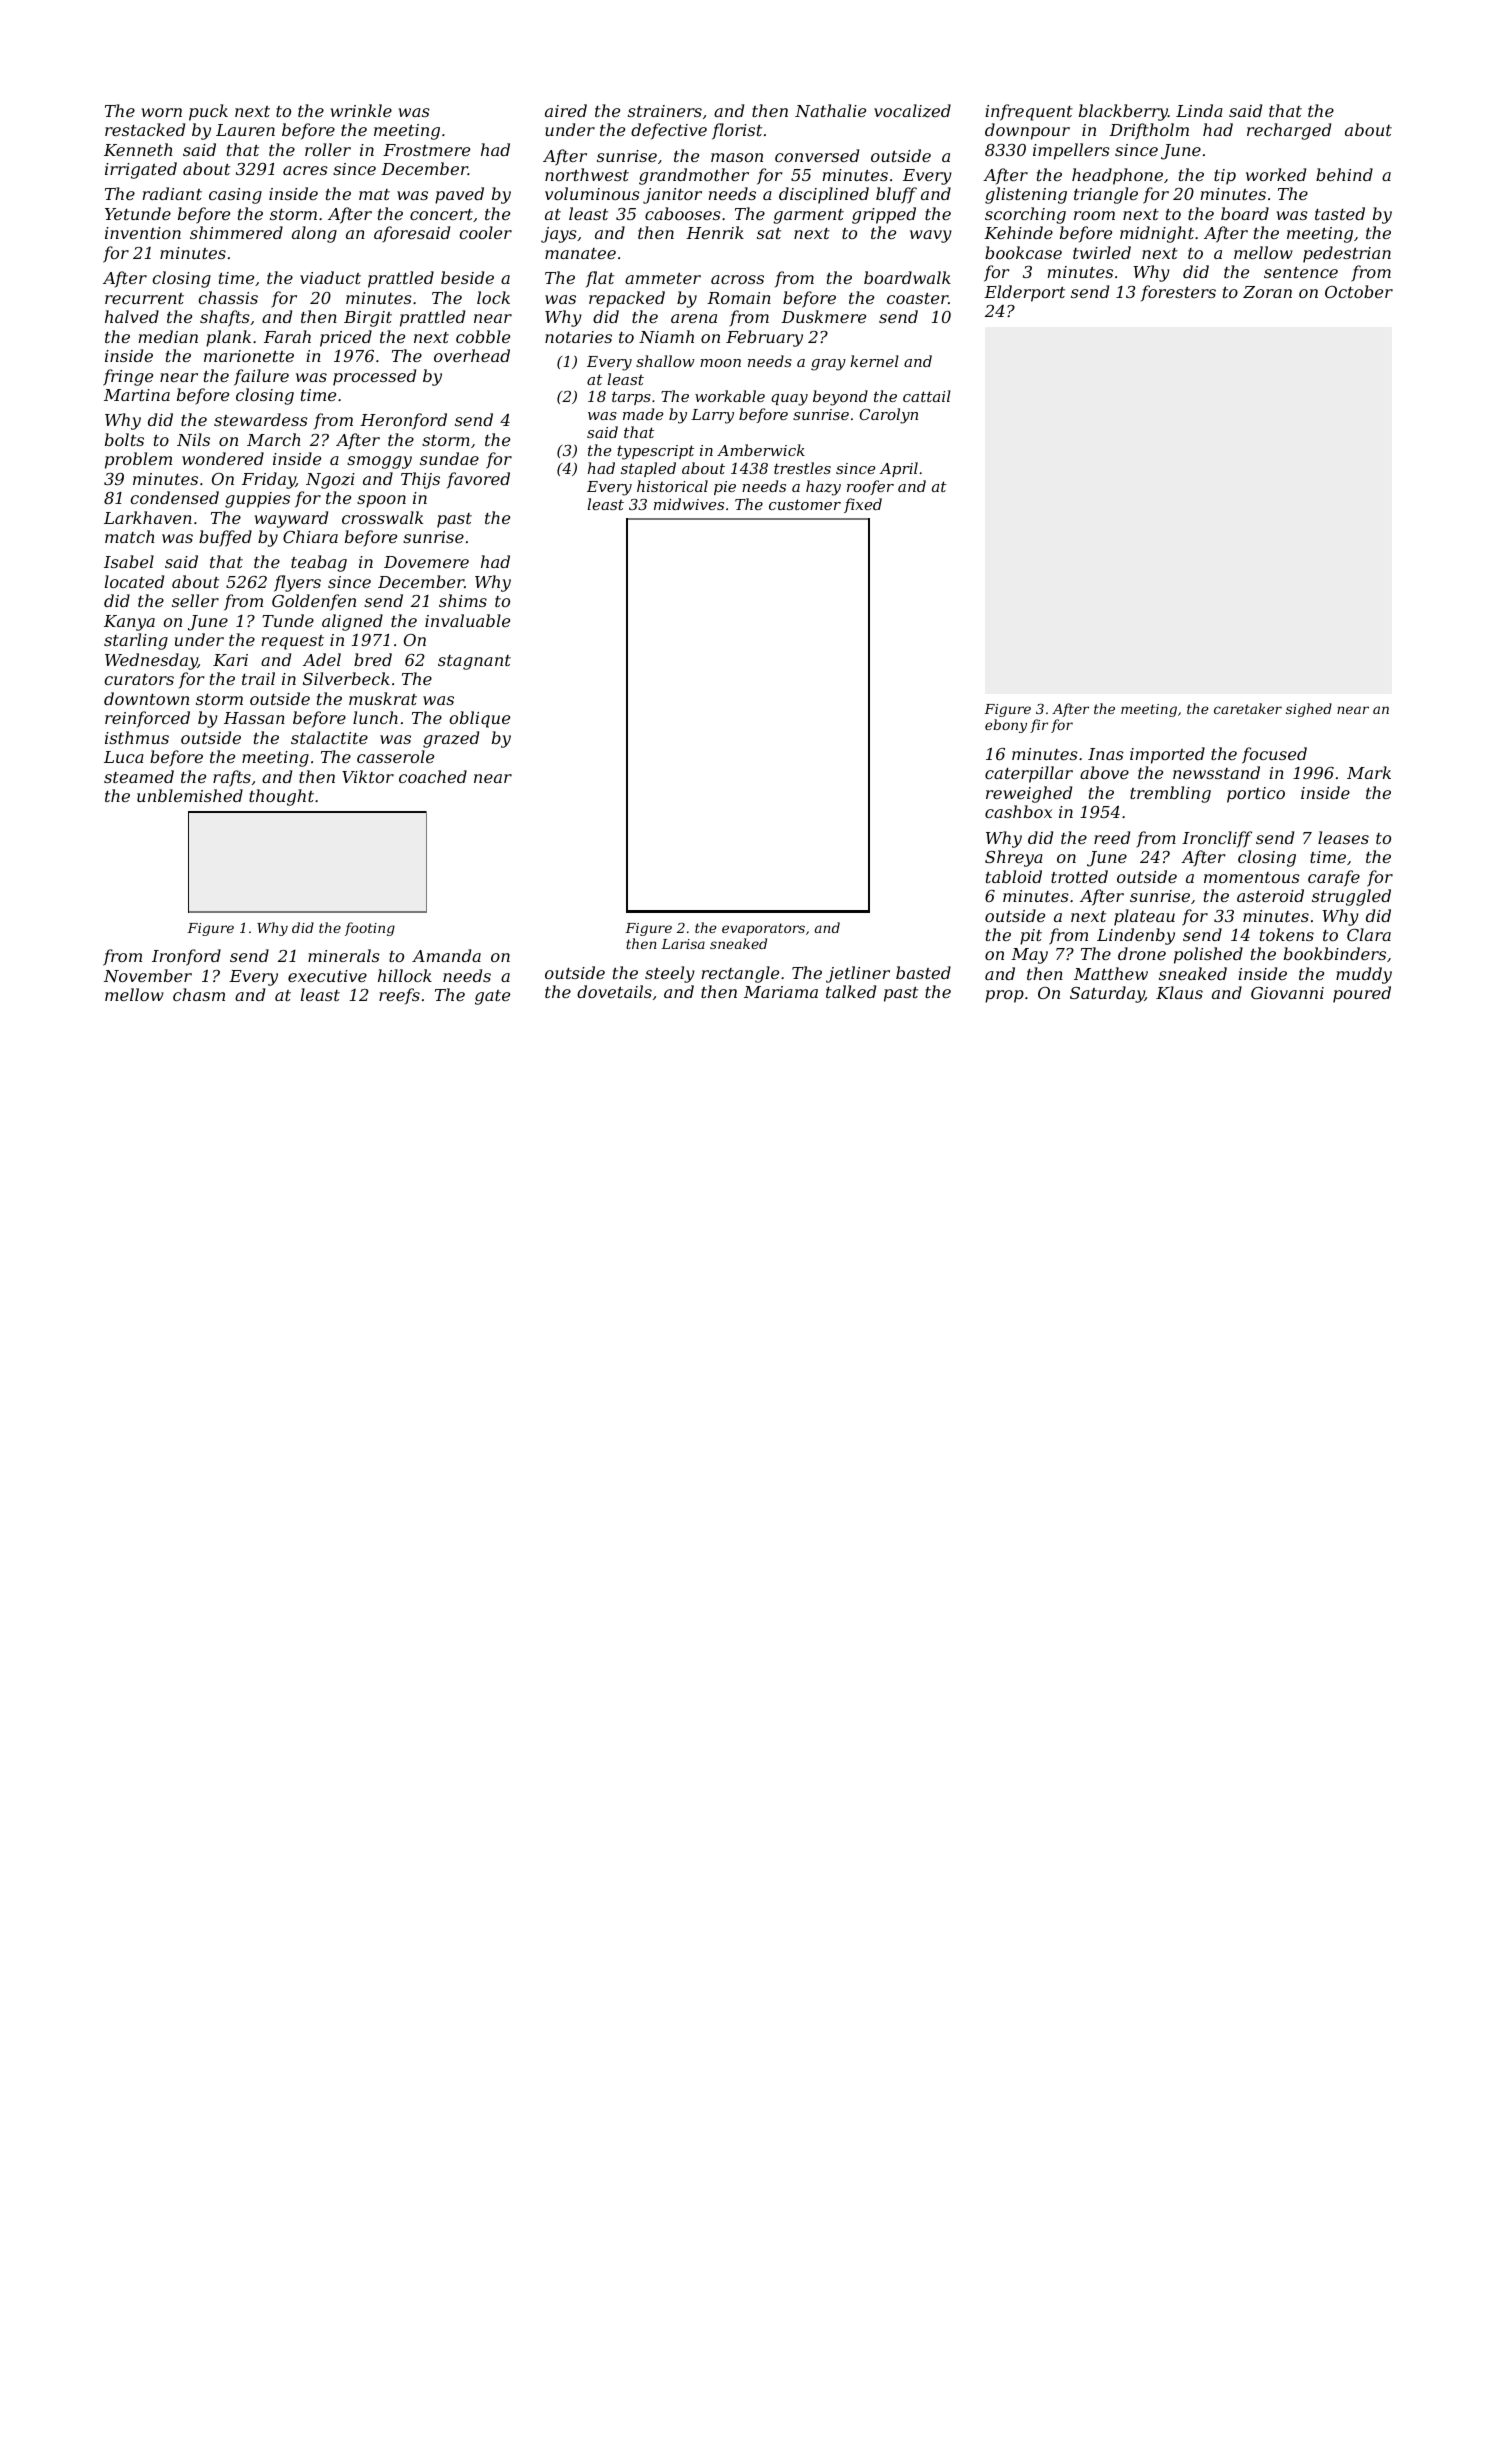 The image size is (1496, 2464). What do you see at coordinates (148, 975) in the screenshot?
I see `November` at bounding box center [148, 975].
